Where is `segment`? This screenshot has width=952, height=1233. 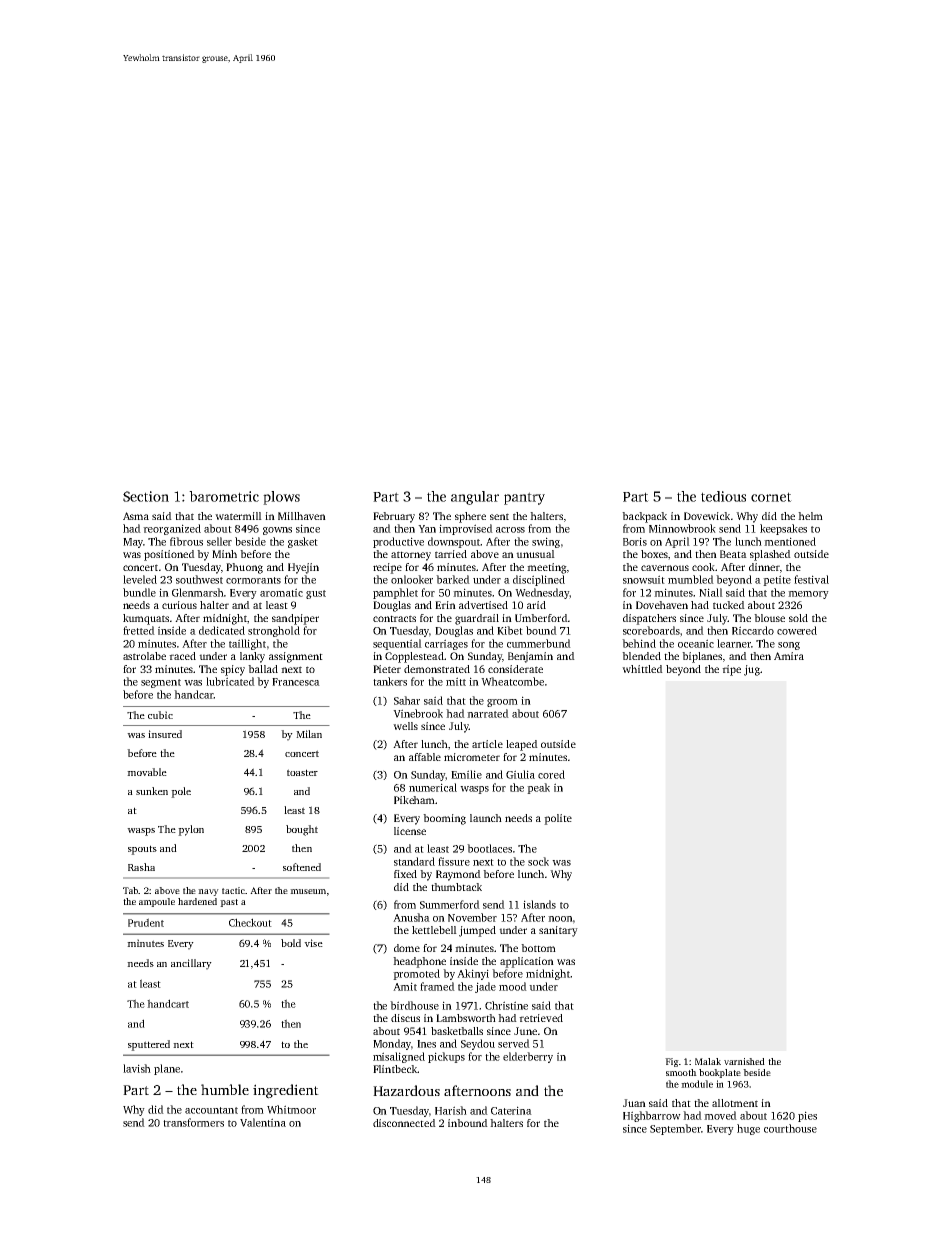
segment is located at coordinates (161, 683).
